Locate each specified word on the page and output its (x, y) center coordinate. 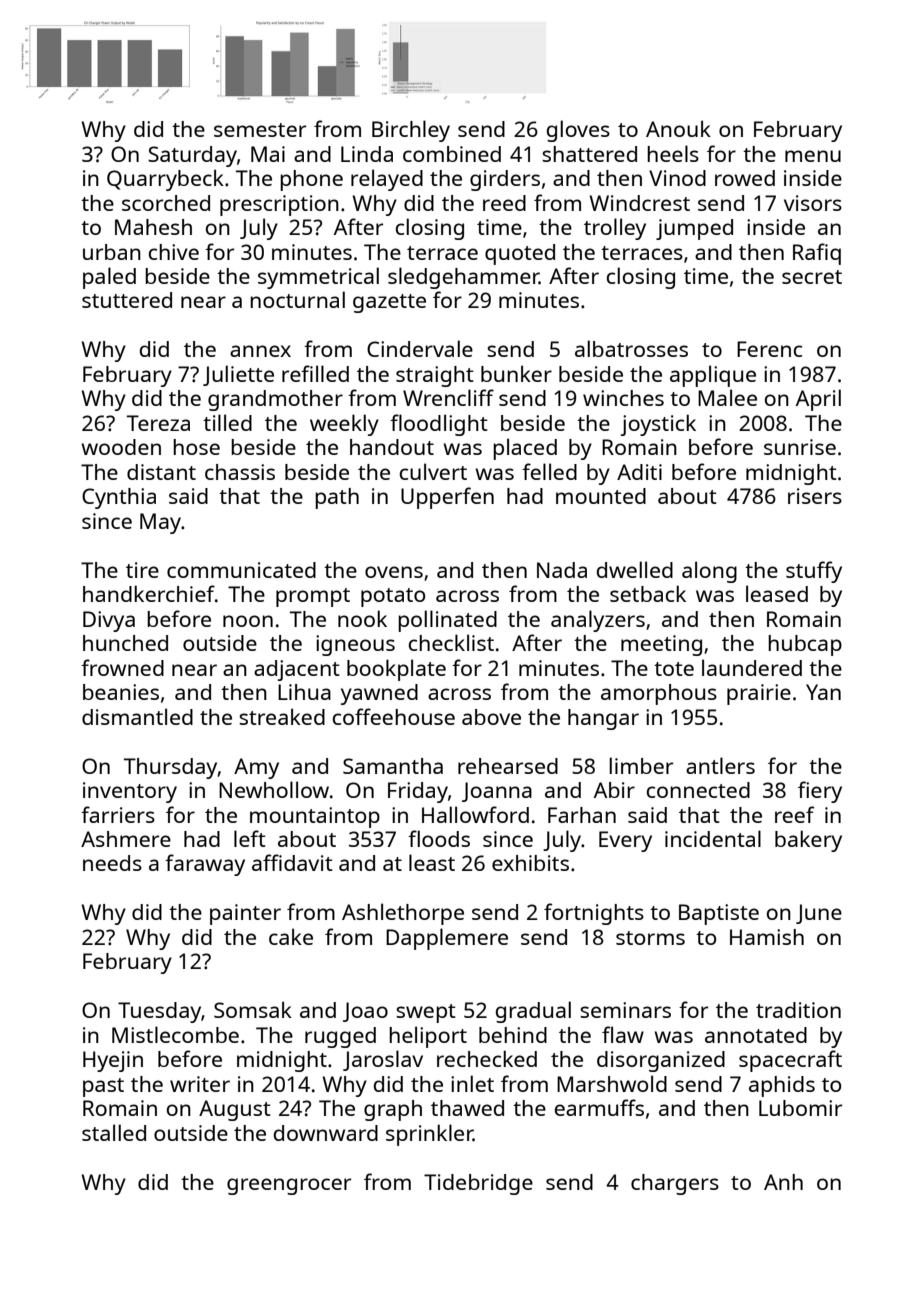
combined (452, 154)
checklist (451, 642)
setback (648, 593)
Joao (365, 1012)
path (337, 498)
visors (813, 203)
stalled (114, 1132)
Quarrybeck (165, 180)
